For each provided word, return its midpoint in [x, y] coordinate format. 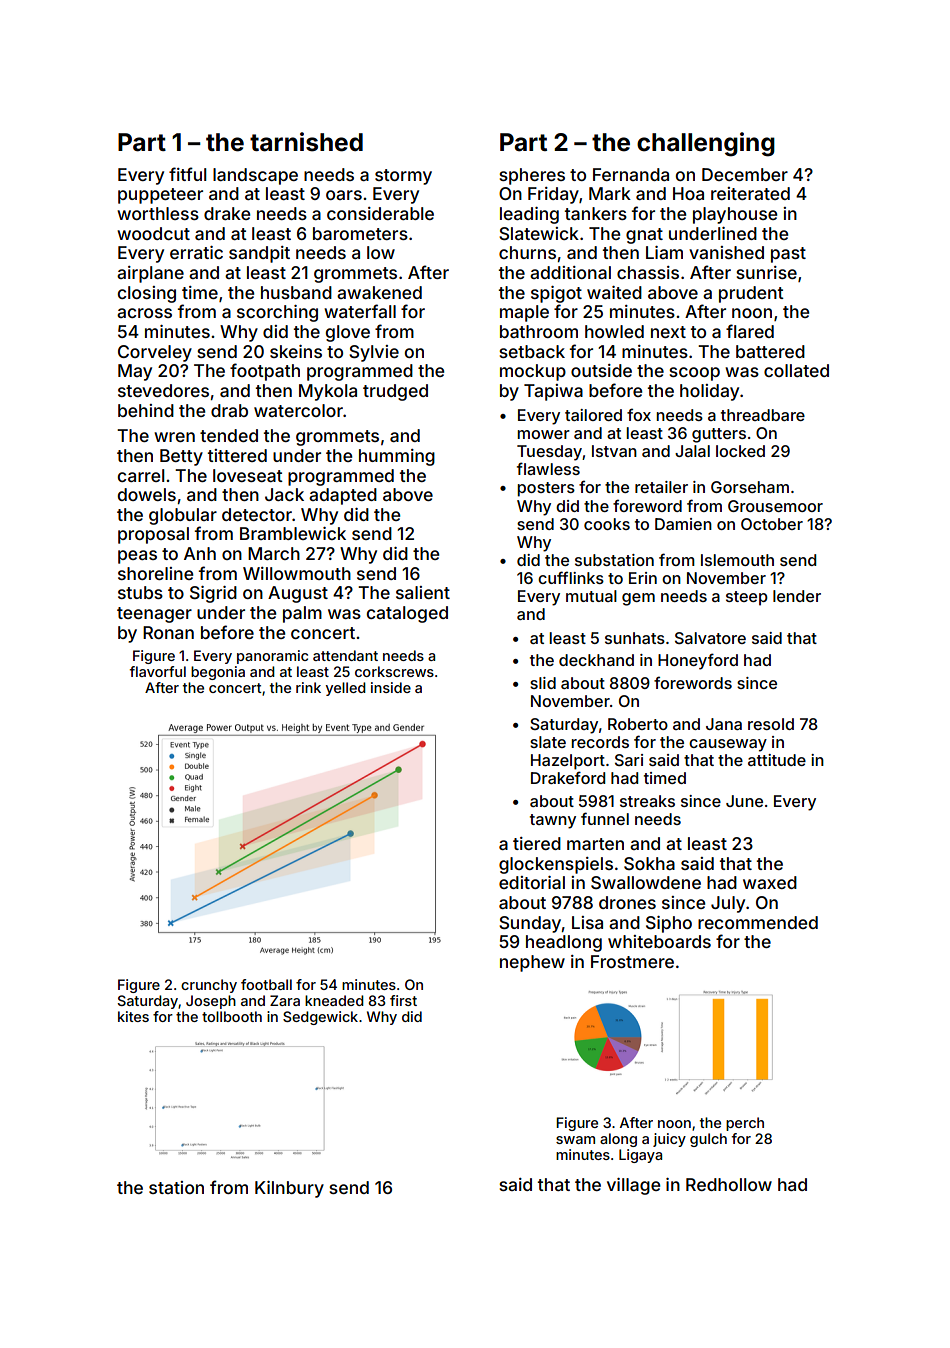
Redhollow [729, 1184]
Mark [610, 193]
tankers [596, 213]
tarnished [306, 142]
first [403, 1000]
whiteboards [659, 941]
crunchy [209, 986]
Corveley [155, 353]
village [633, 1186]
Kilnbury [289, 1189]
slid [543, 683]
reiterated [750, 193]
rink [308, 687]
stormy [403, 177]
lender [797, 596]
